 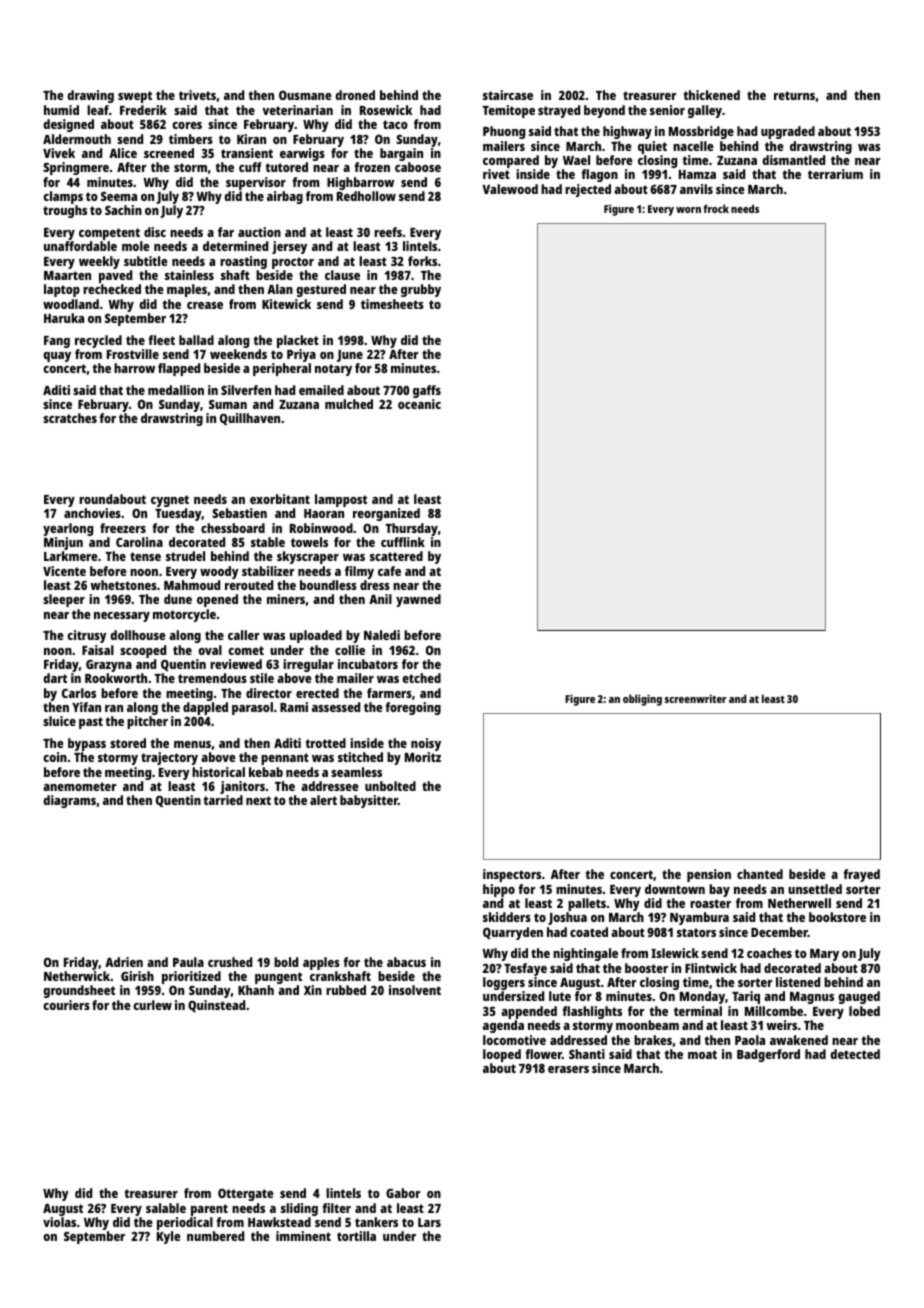 I want to click on worn, so click(x=688, y=210).
